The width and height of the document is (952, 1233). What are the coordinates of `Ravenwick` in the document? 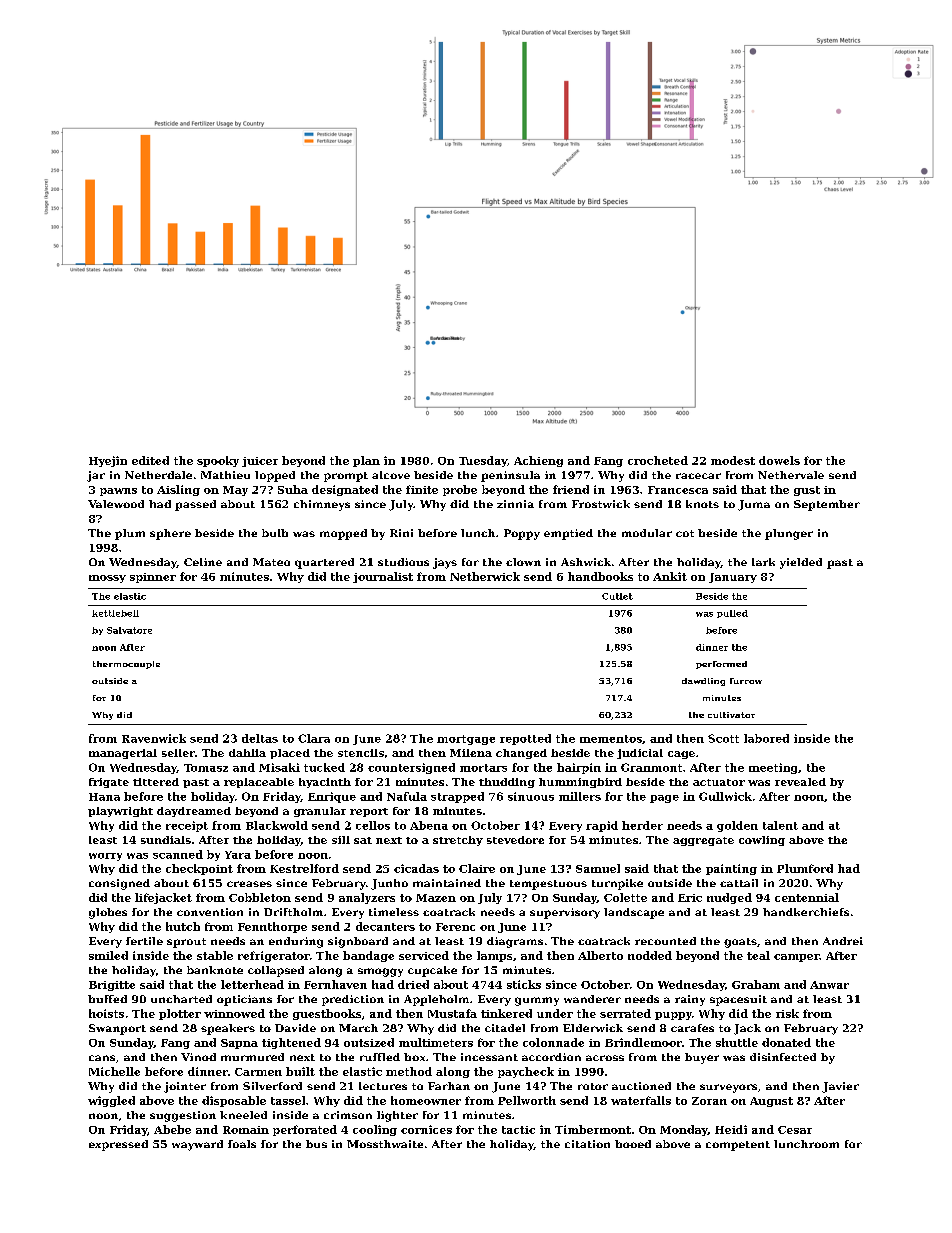 It's located at (154, 738).
